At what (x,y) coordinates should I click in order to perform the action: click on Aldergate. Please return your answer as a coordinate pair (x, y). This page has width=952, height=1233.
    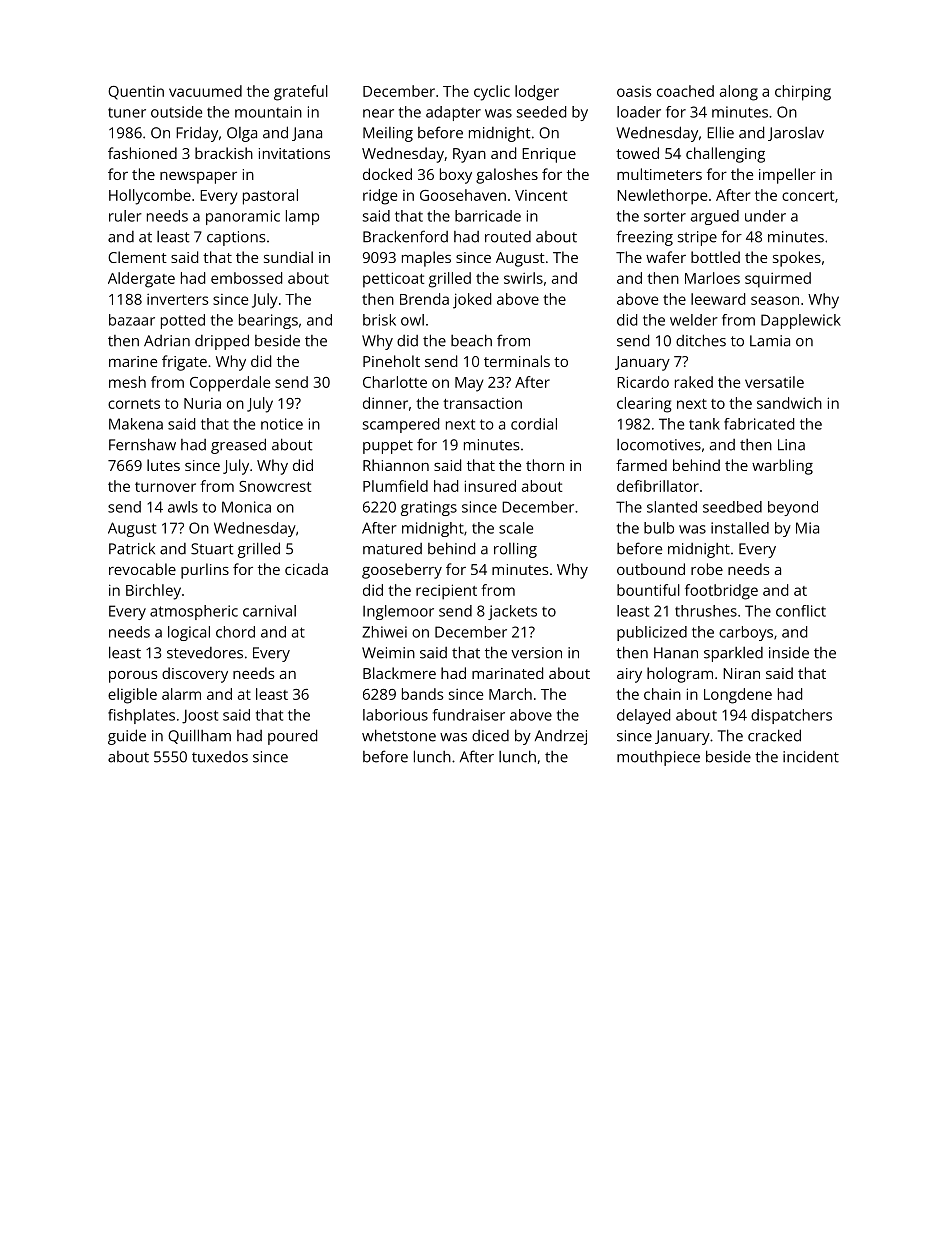
    Looking at the image, I should click on (141, 280).
